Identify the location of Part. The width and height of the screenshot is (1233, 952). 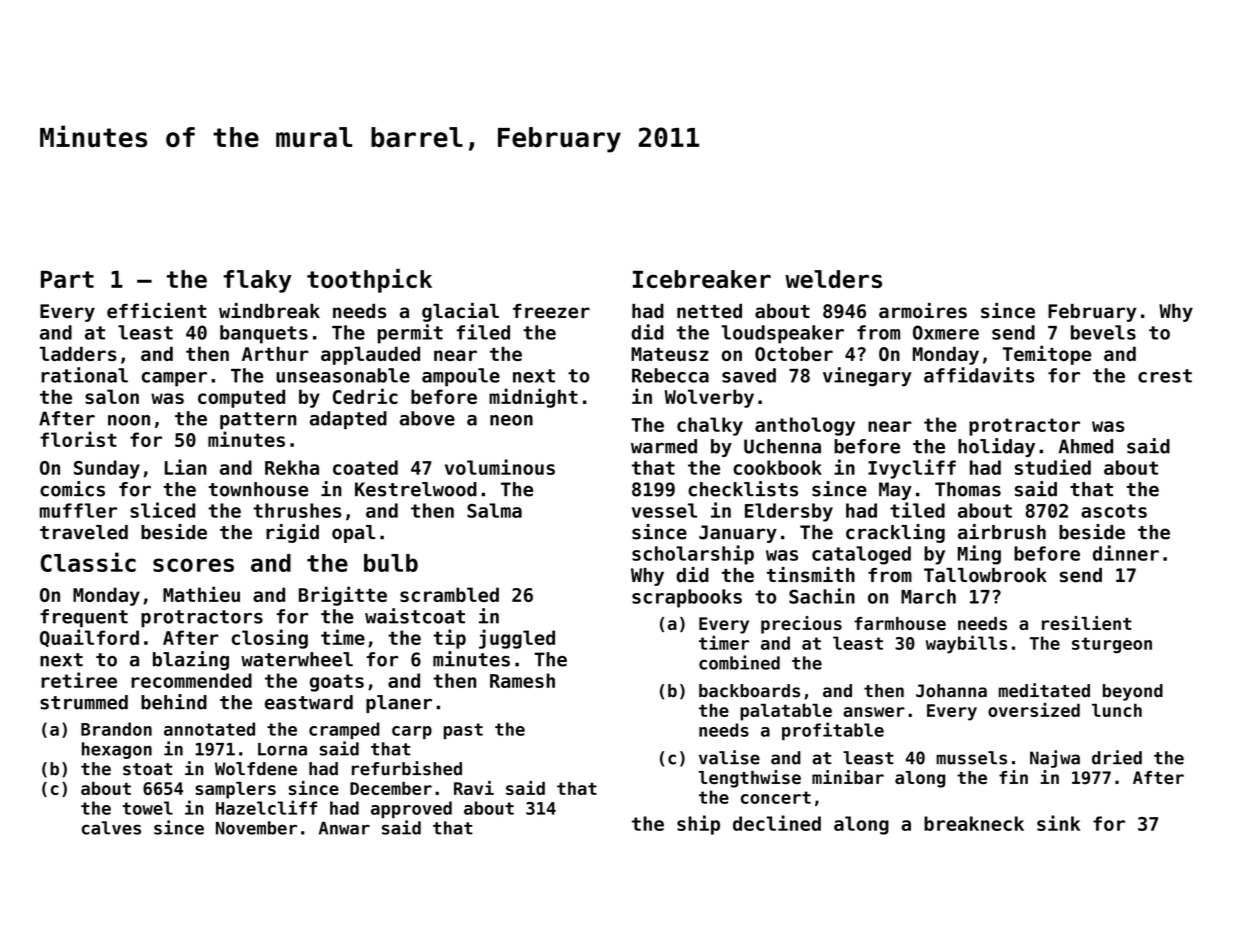
(67, 279).
